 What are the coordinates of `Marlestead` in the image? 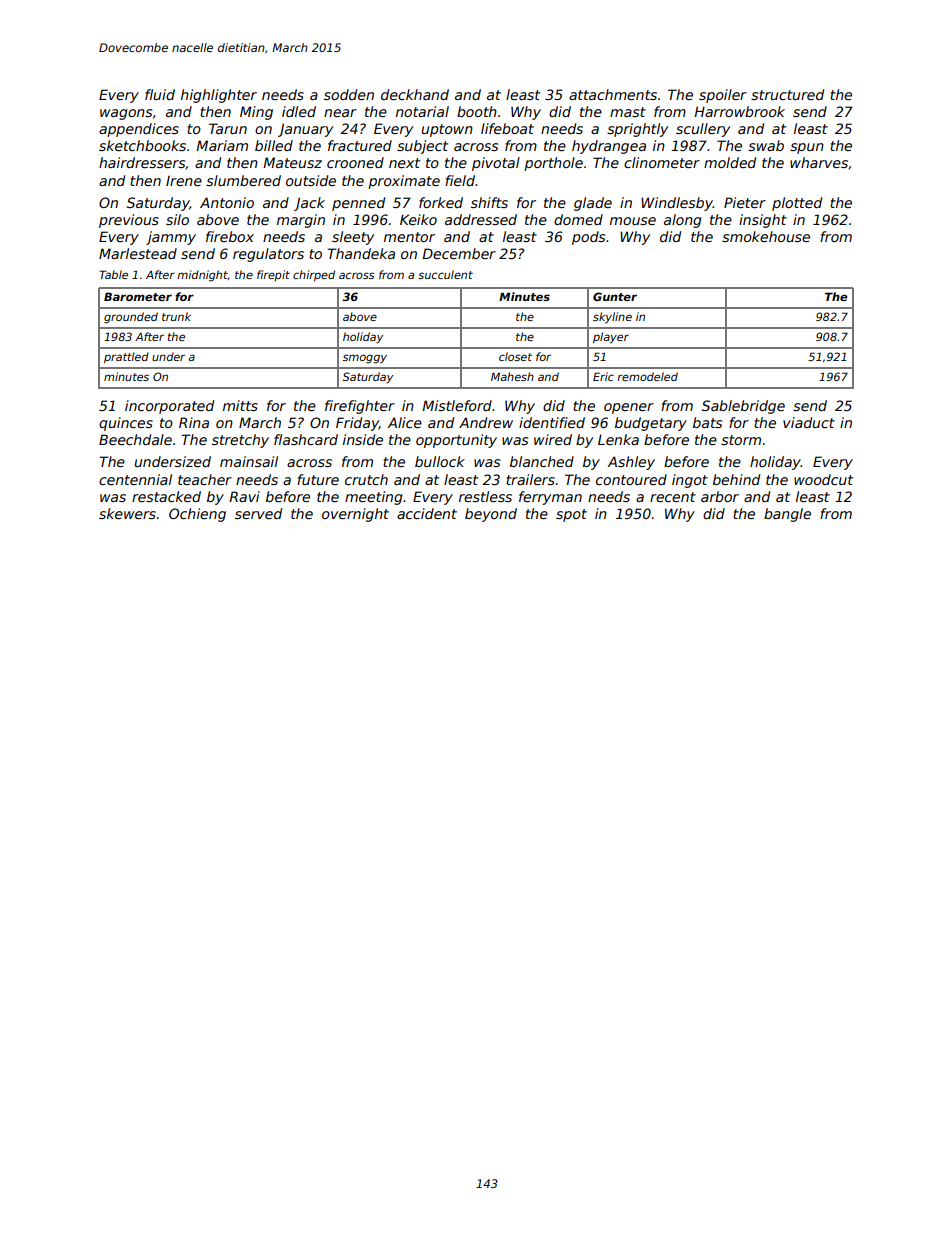 It's located at (138, 253).
